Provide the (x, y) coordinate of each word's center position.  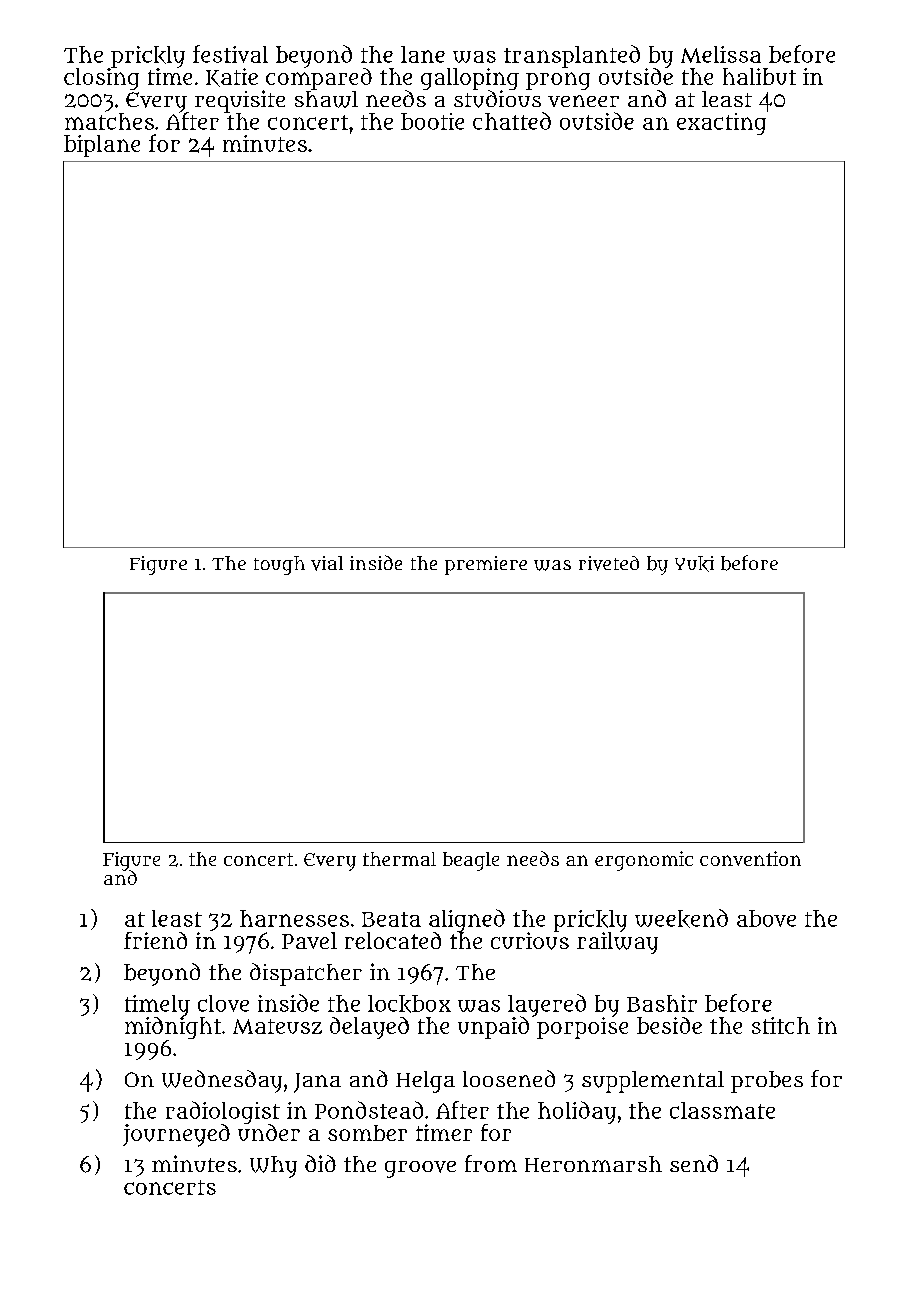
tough (279, 565)
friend (155, 940)
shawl (326, 99)
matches (109, 121)
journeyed (176, 1135)
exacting (721, 124)
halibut (759, 76)
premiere (486, 565)
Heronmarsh (593, 1164)
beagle (471, 861)
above (766, 918)
